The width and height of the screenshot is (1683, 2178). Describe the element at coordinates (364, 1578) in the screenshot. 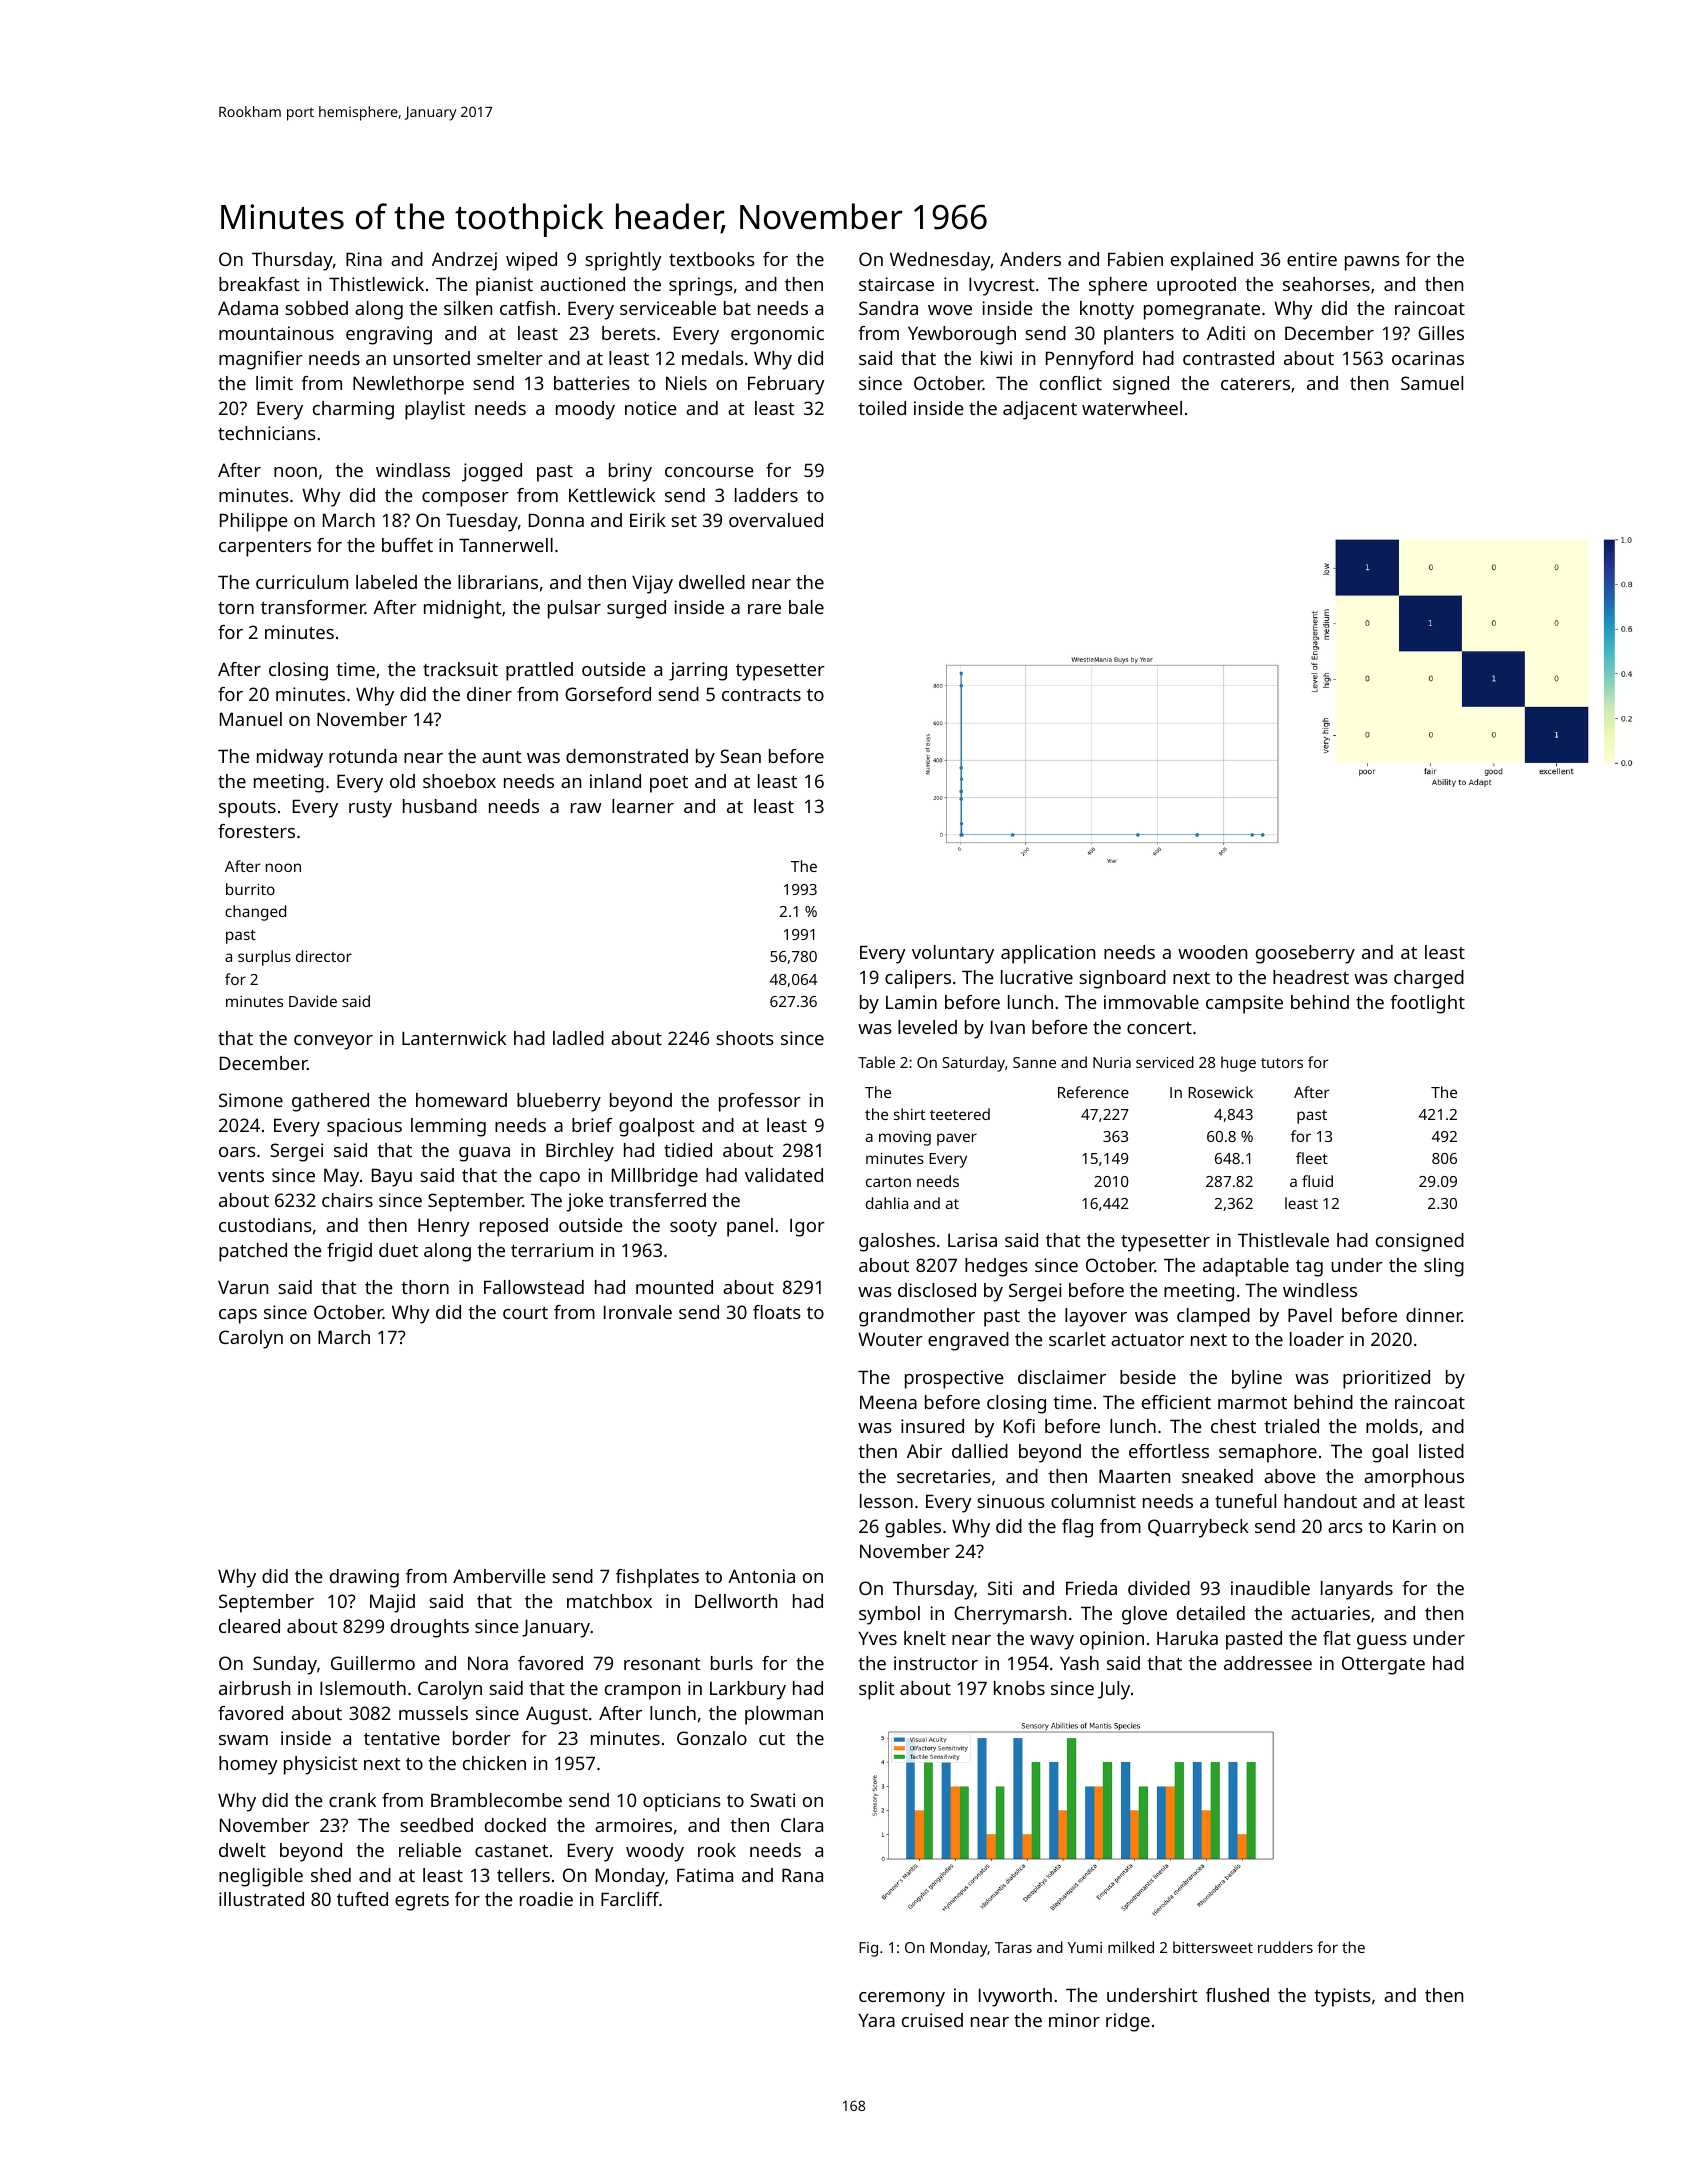

I see `drawing` at that location.
